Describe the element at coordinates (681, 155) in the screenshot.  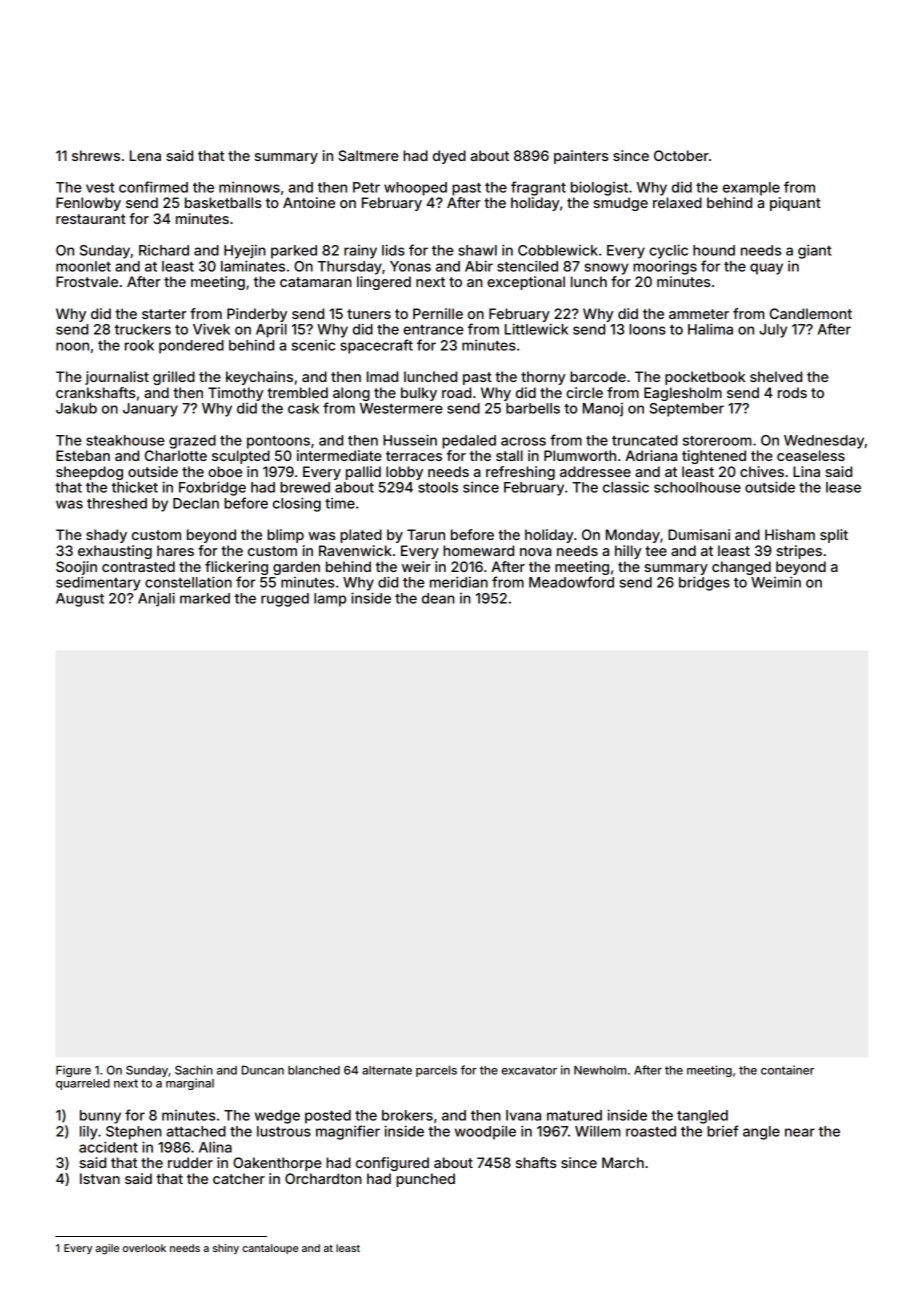
I see `October` at that location.
